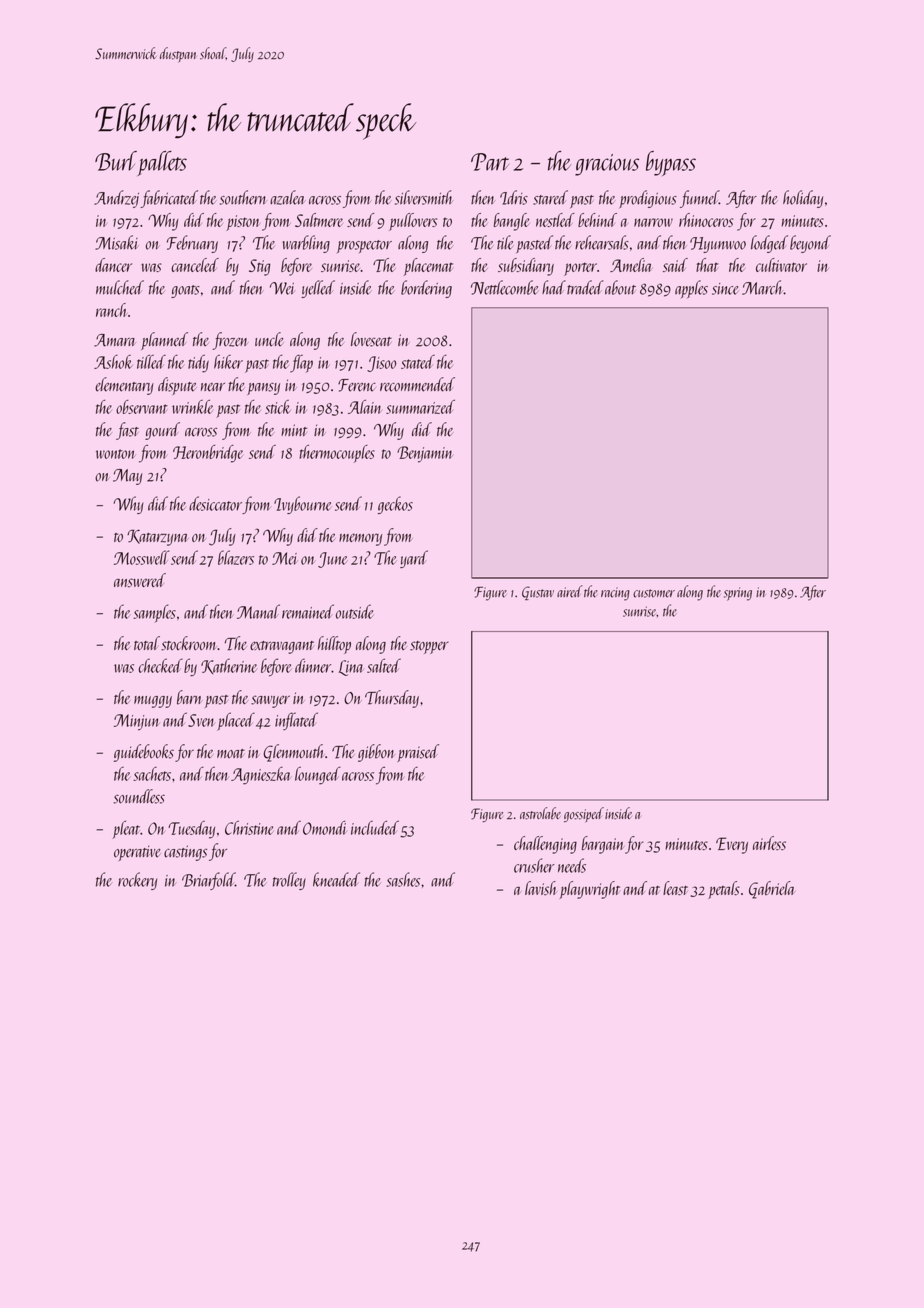 This screenshot has height=1308, width=924. Describe the element at coordinates (424, 197) in the screenshot. I see `silversmith` at that location.
